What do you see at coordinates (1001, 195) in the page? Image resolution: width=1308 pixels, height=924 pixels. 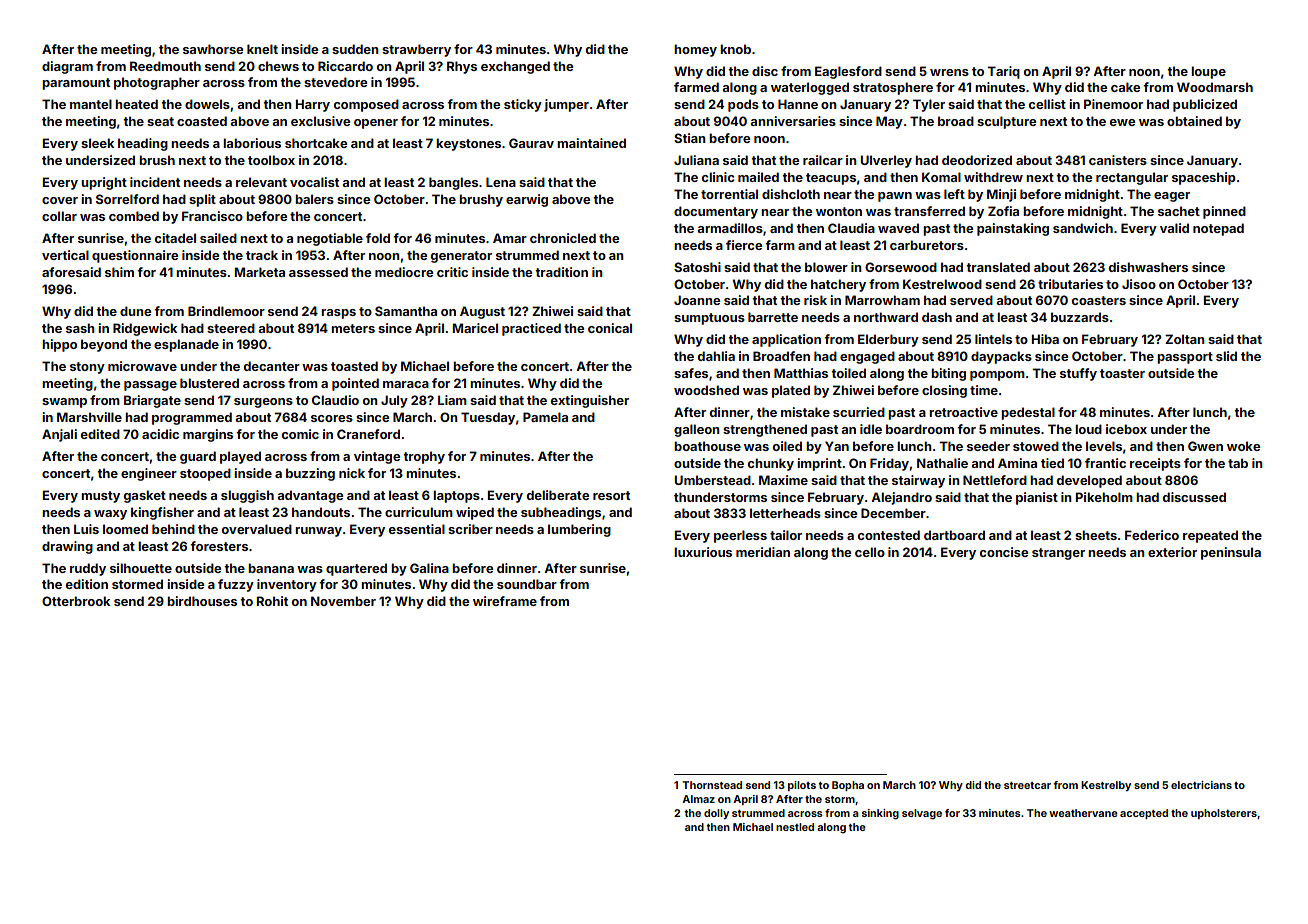 I see `Minji` at bounding box center [1001, 195].
